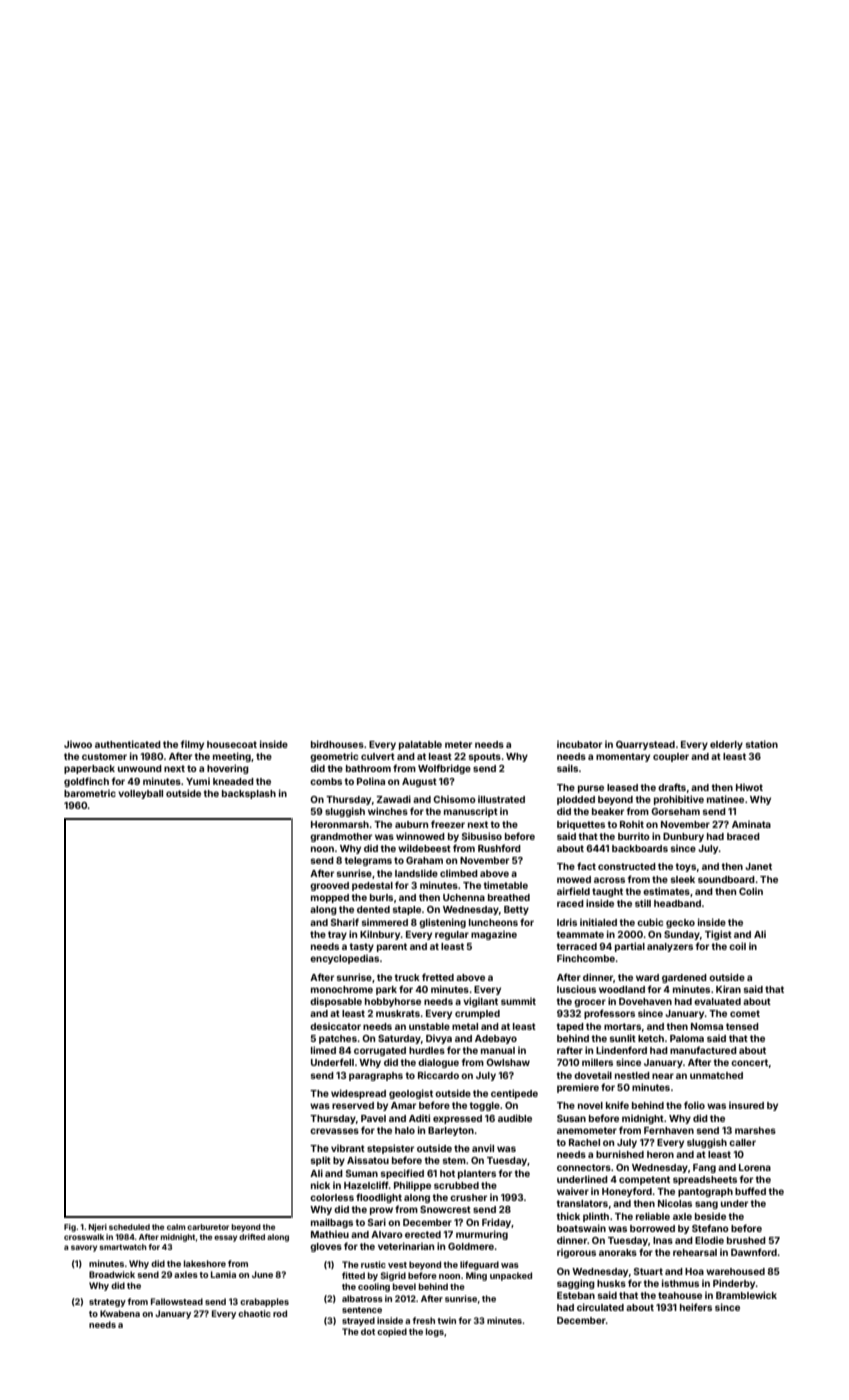 Image resolution: width=849 pixels, height=1400 pixels. I want to click on limed, so click(323, 1050).
